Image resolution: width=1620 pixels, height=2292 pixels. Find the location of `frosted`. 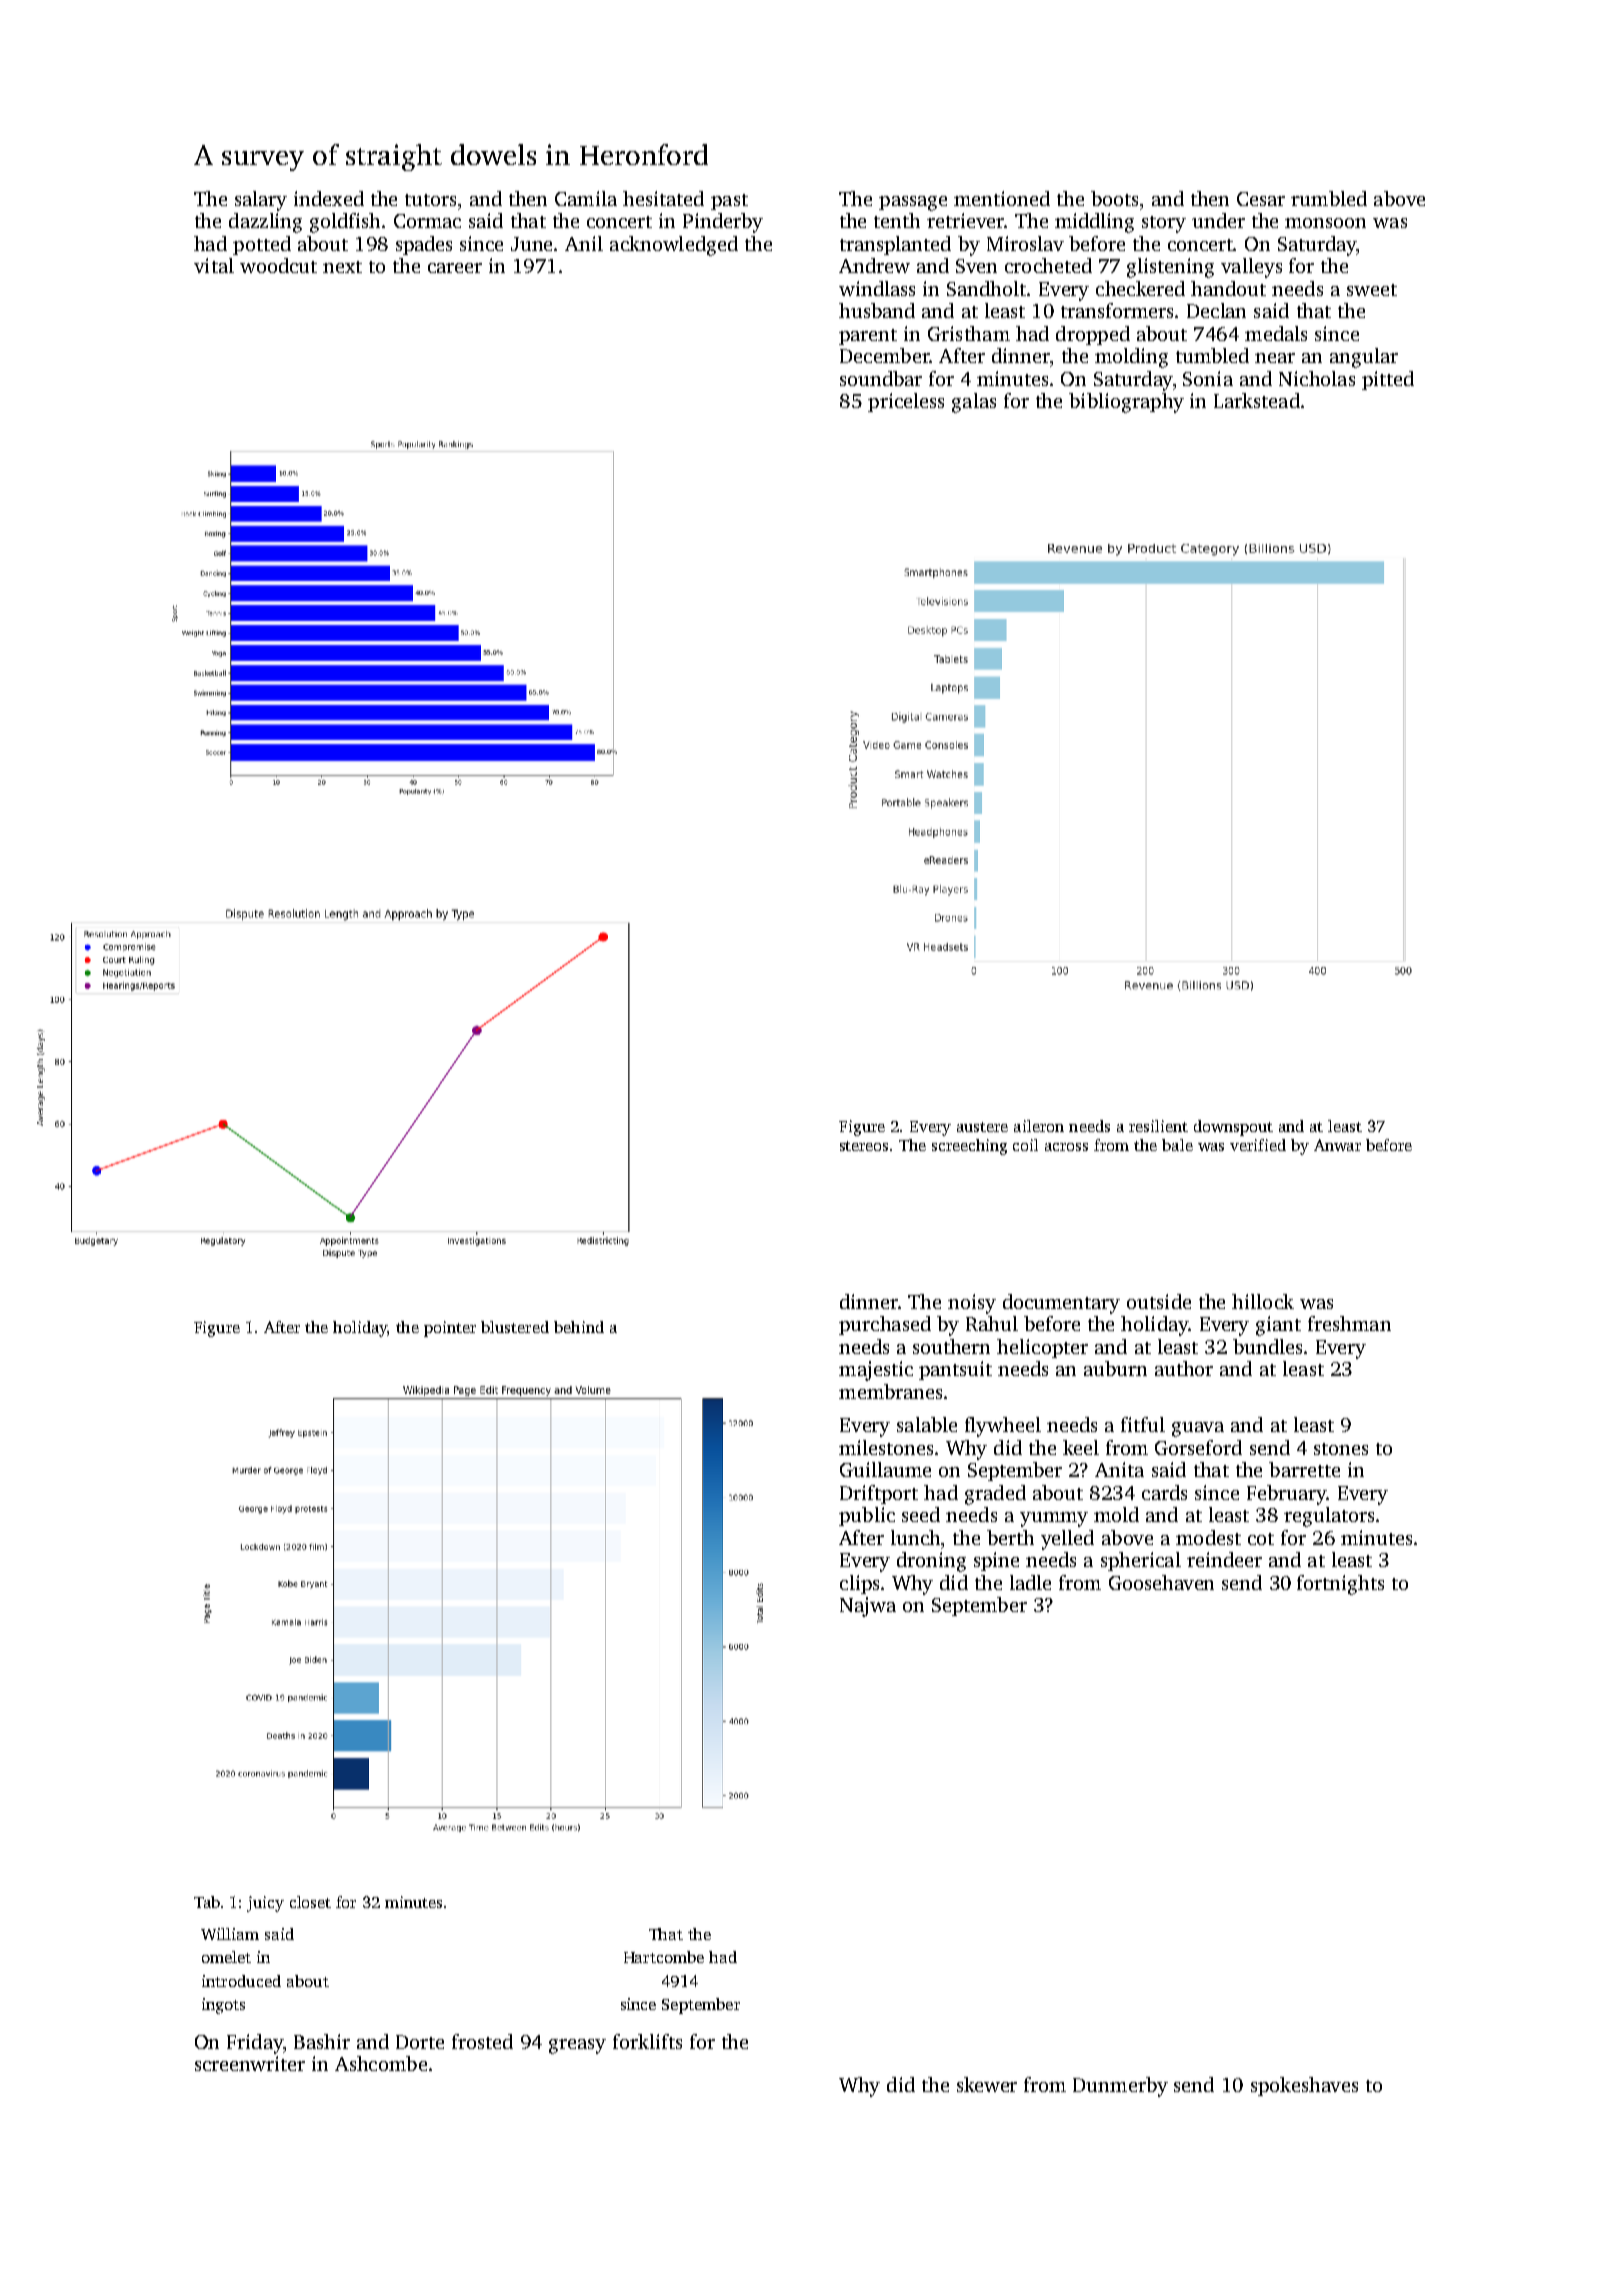

frosted is located at coordinates (482, 2041).
